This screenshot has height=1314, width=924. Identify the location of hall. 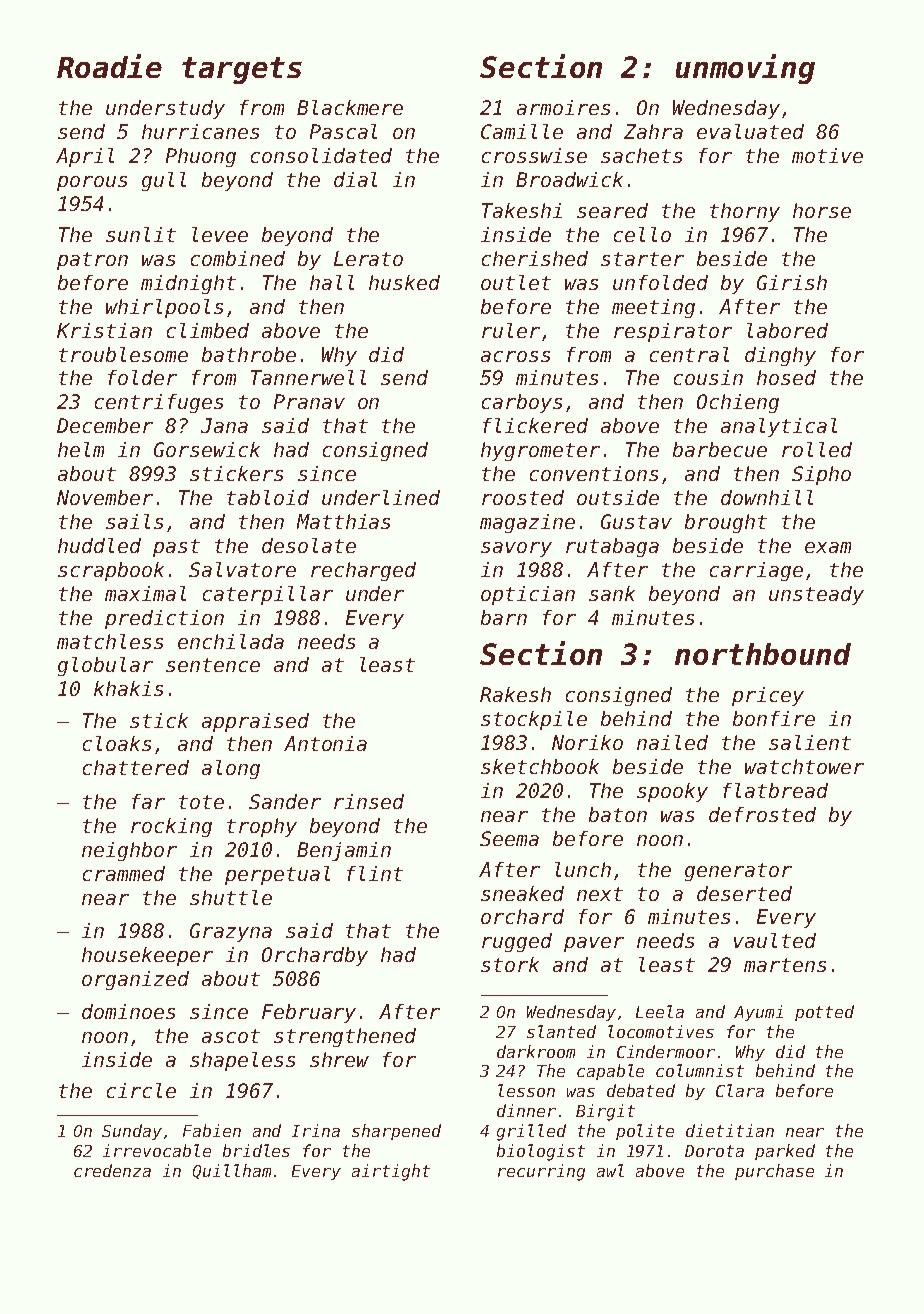
(332, 282).
